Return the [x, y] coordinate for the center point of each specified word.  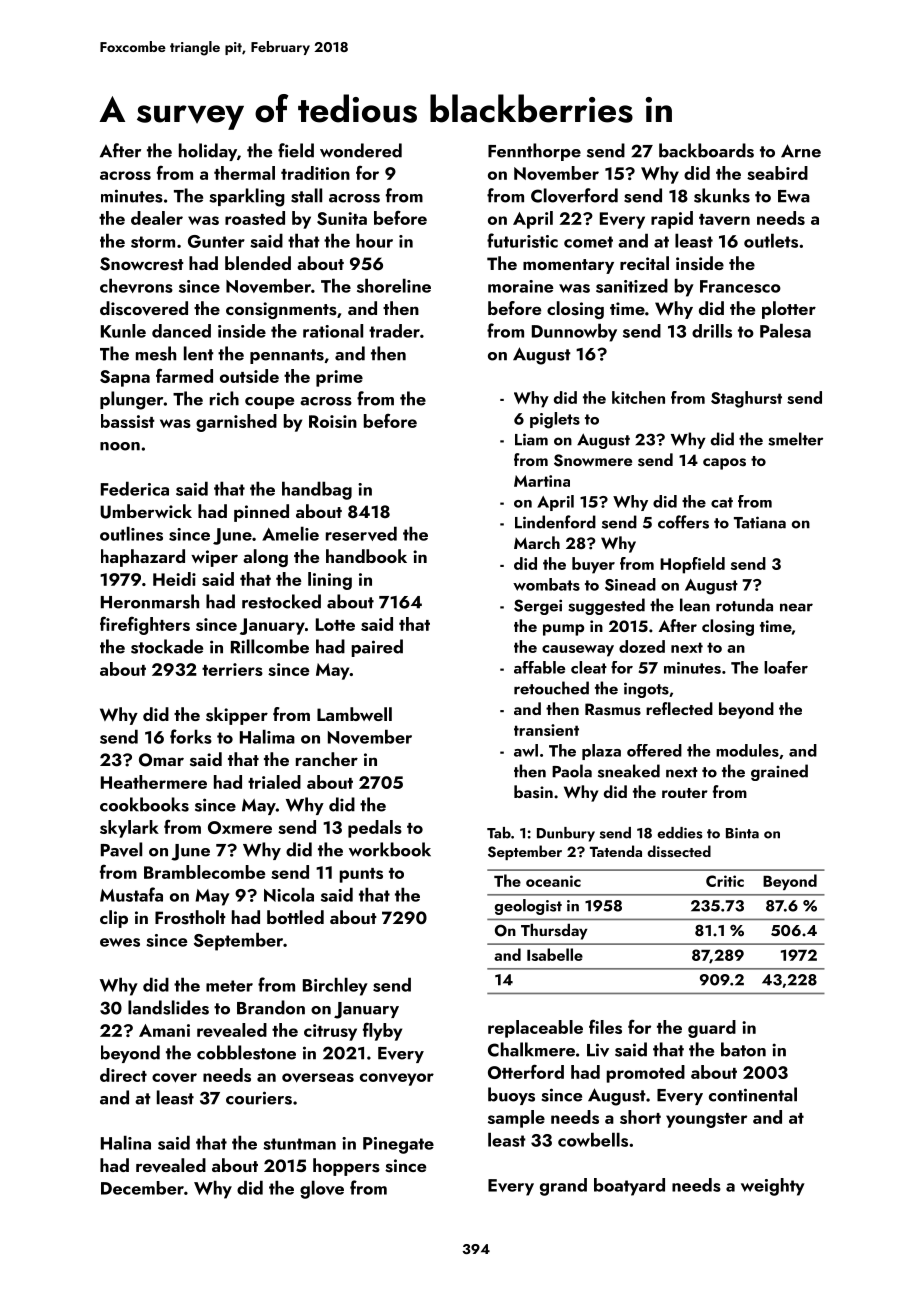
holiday [208, 152]
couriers [259, 1098]
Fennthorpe [534, 152]
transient [546, 730]
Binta [742, 833]
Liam [531, 439]
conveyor [397, 1079]
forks [191, 736]
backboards [706, 150]
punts [361, 875]
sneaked [629, 771]
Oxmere [240, 827]
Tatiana [760, 522]
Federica [135, 488]
